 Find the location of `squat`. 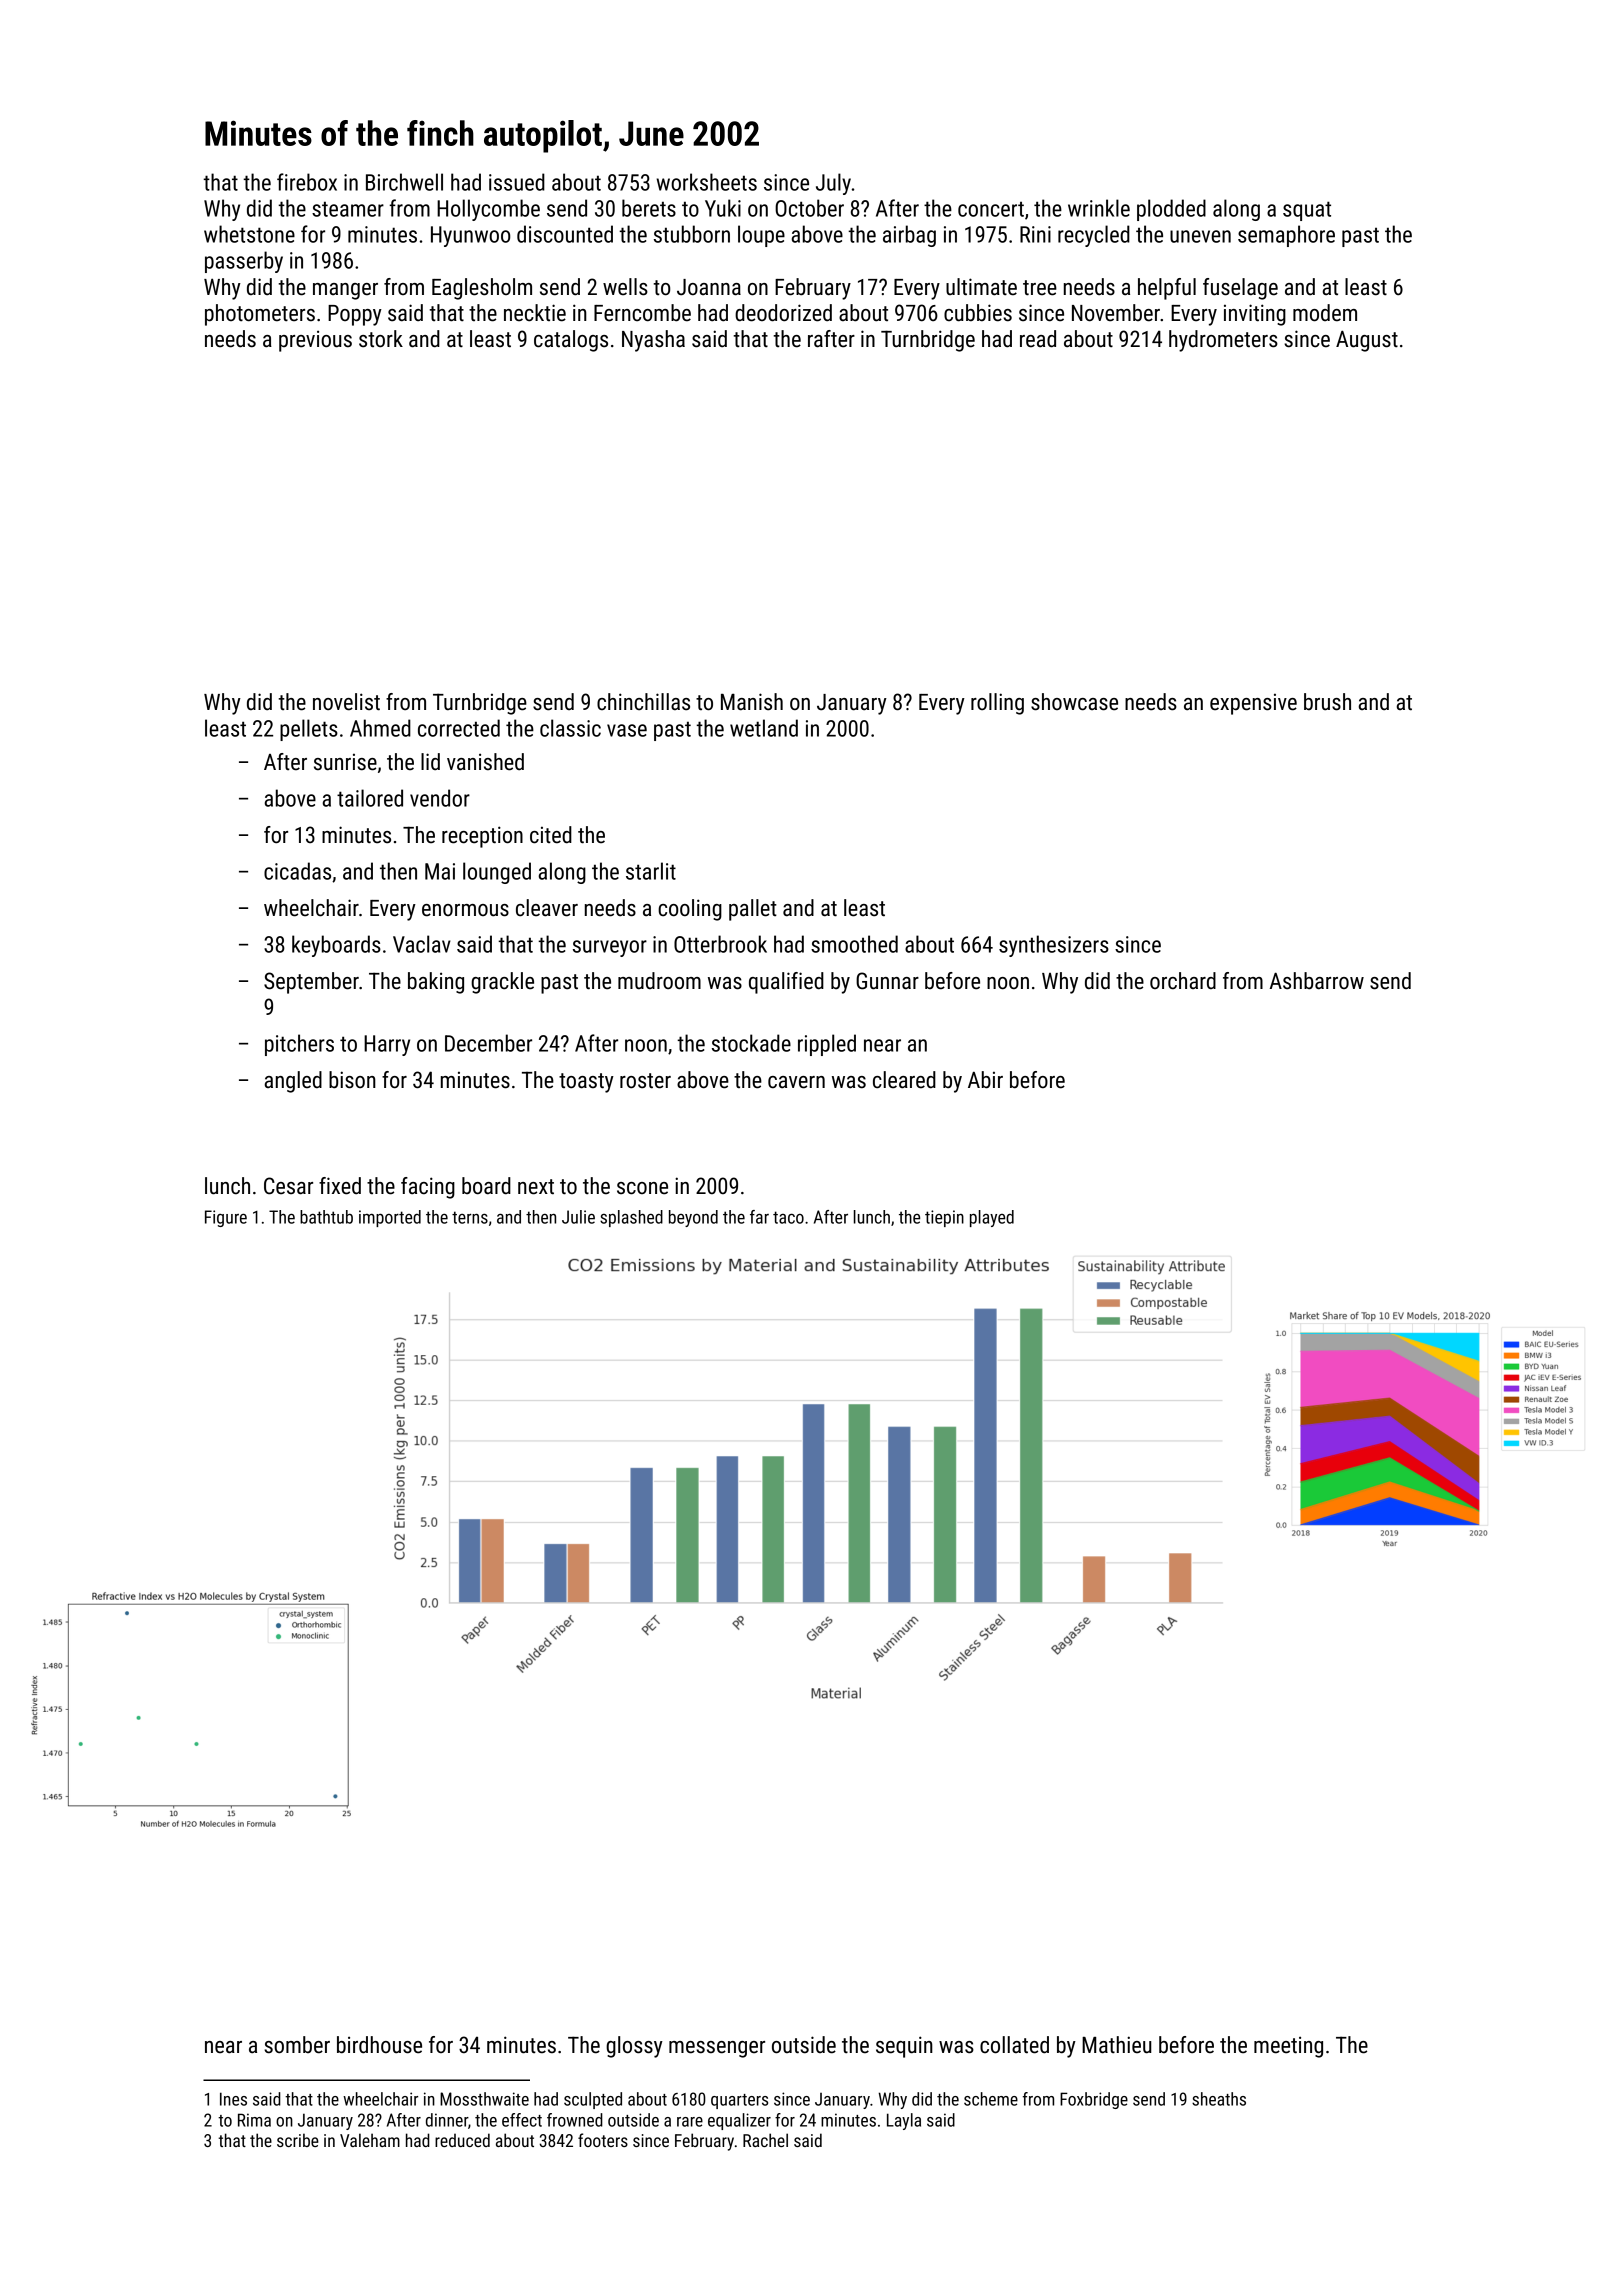

squat is located at coordinates (1307, 211).
